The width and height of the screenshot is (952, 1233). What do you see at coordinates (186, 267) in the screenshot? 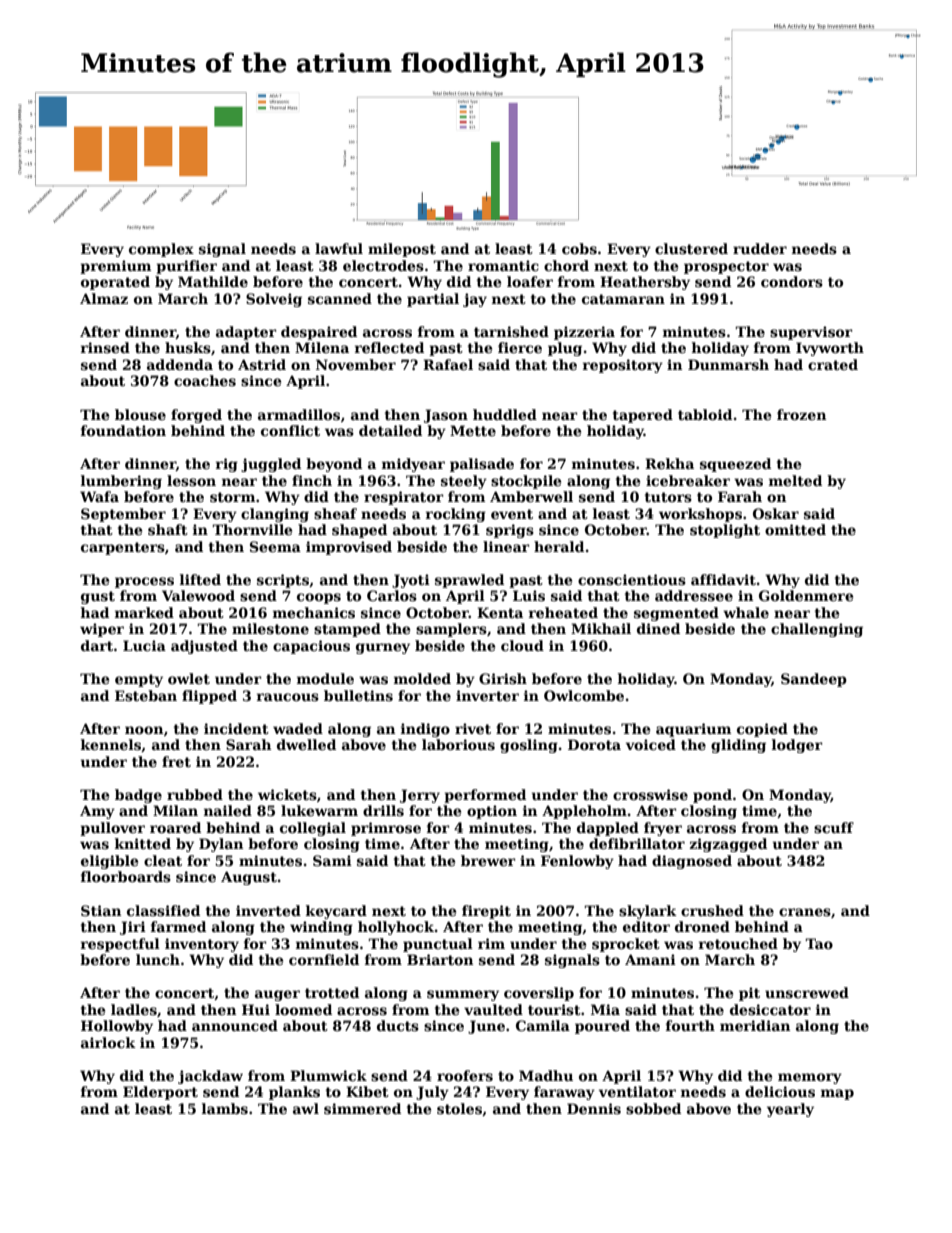
I see `purifier` at bounding box center [186, 267].
